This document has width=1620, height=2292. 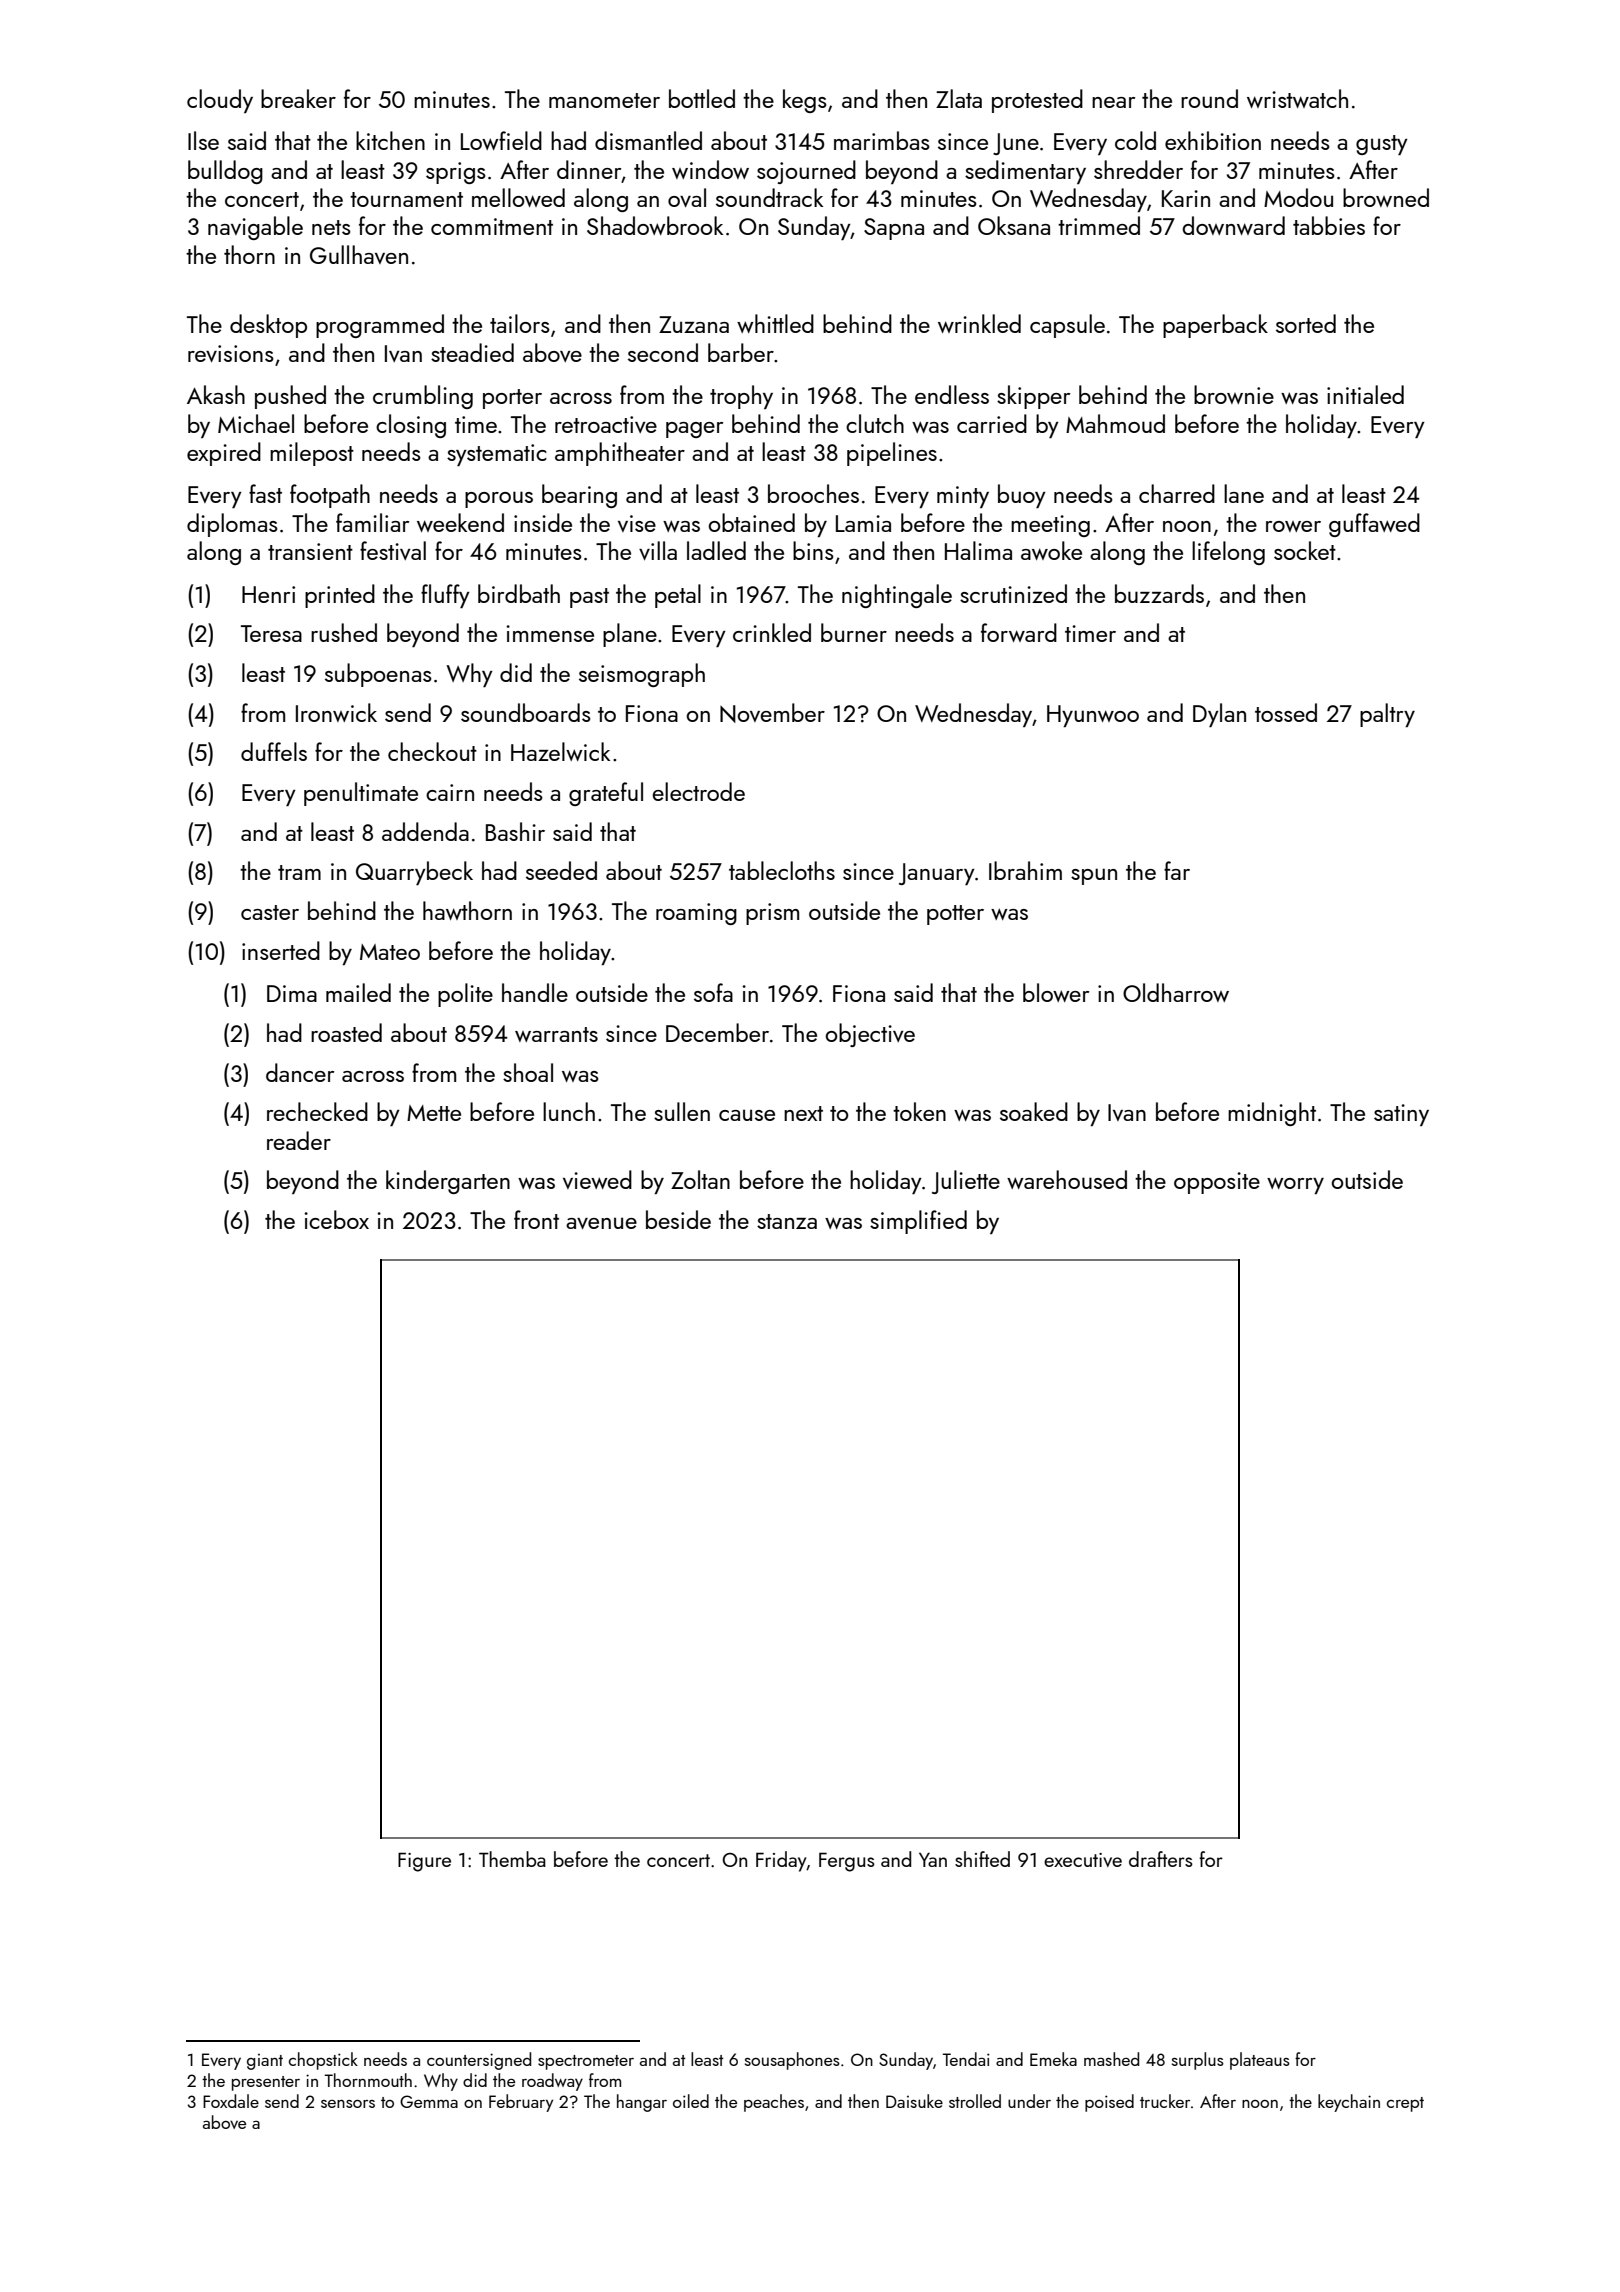 What do you see at coordinates (805, 101) in the document?
I see `kegs` at bounding box center [805, 101].
